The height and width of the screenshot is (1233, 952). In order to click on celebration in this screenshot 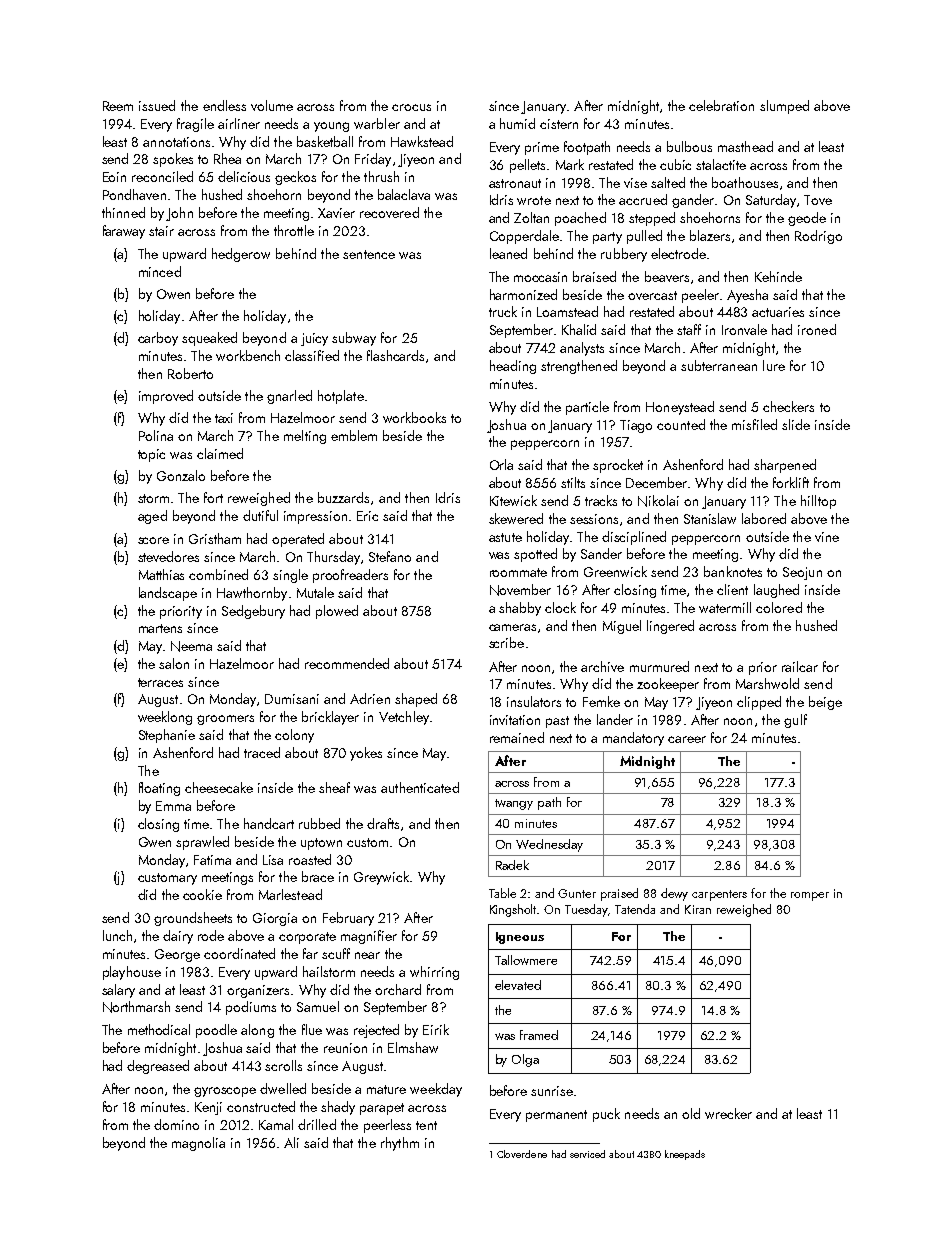, I will do `click(721, 105)`.
